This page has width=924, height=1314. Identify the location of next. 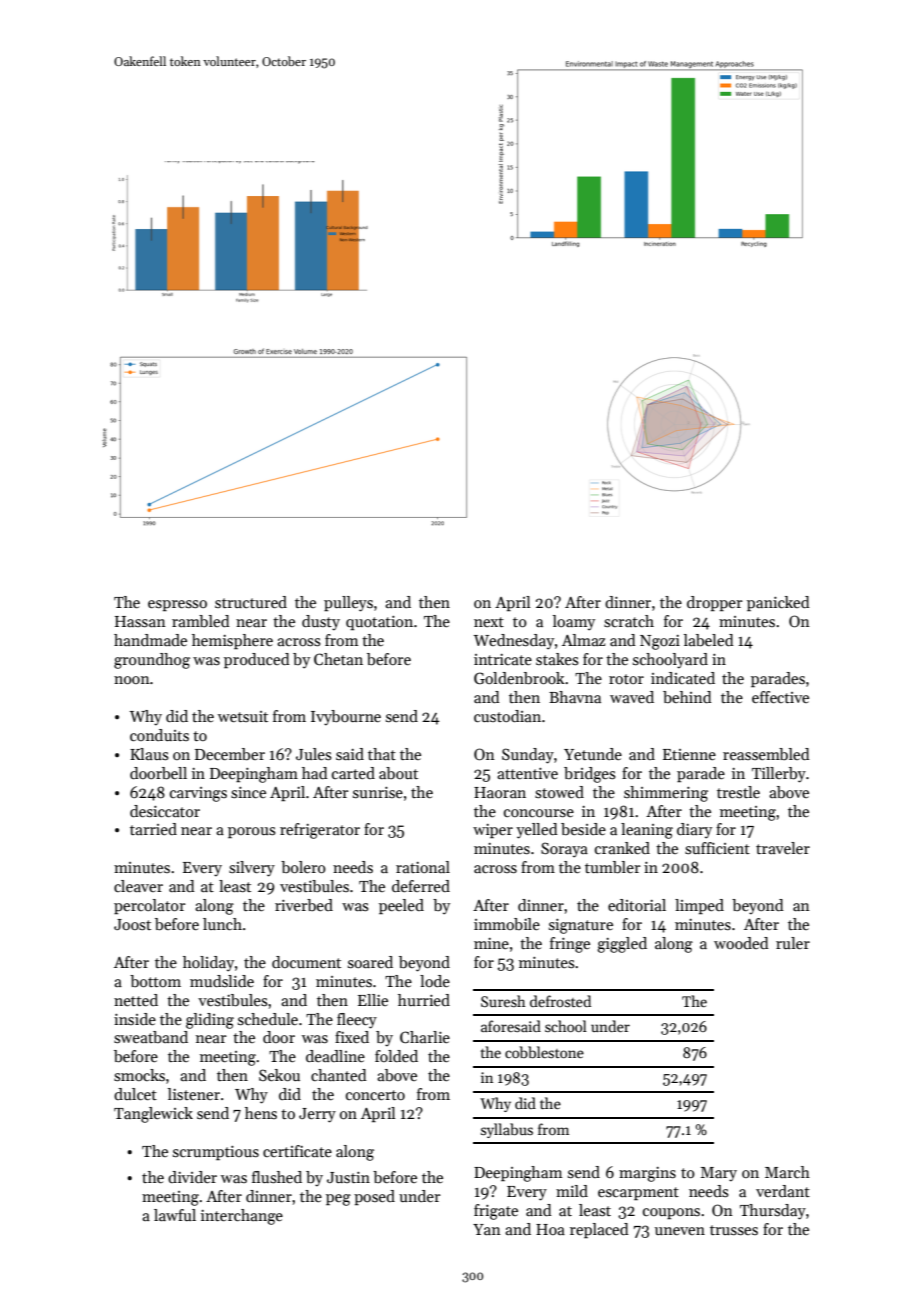
(489, 622).
